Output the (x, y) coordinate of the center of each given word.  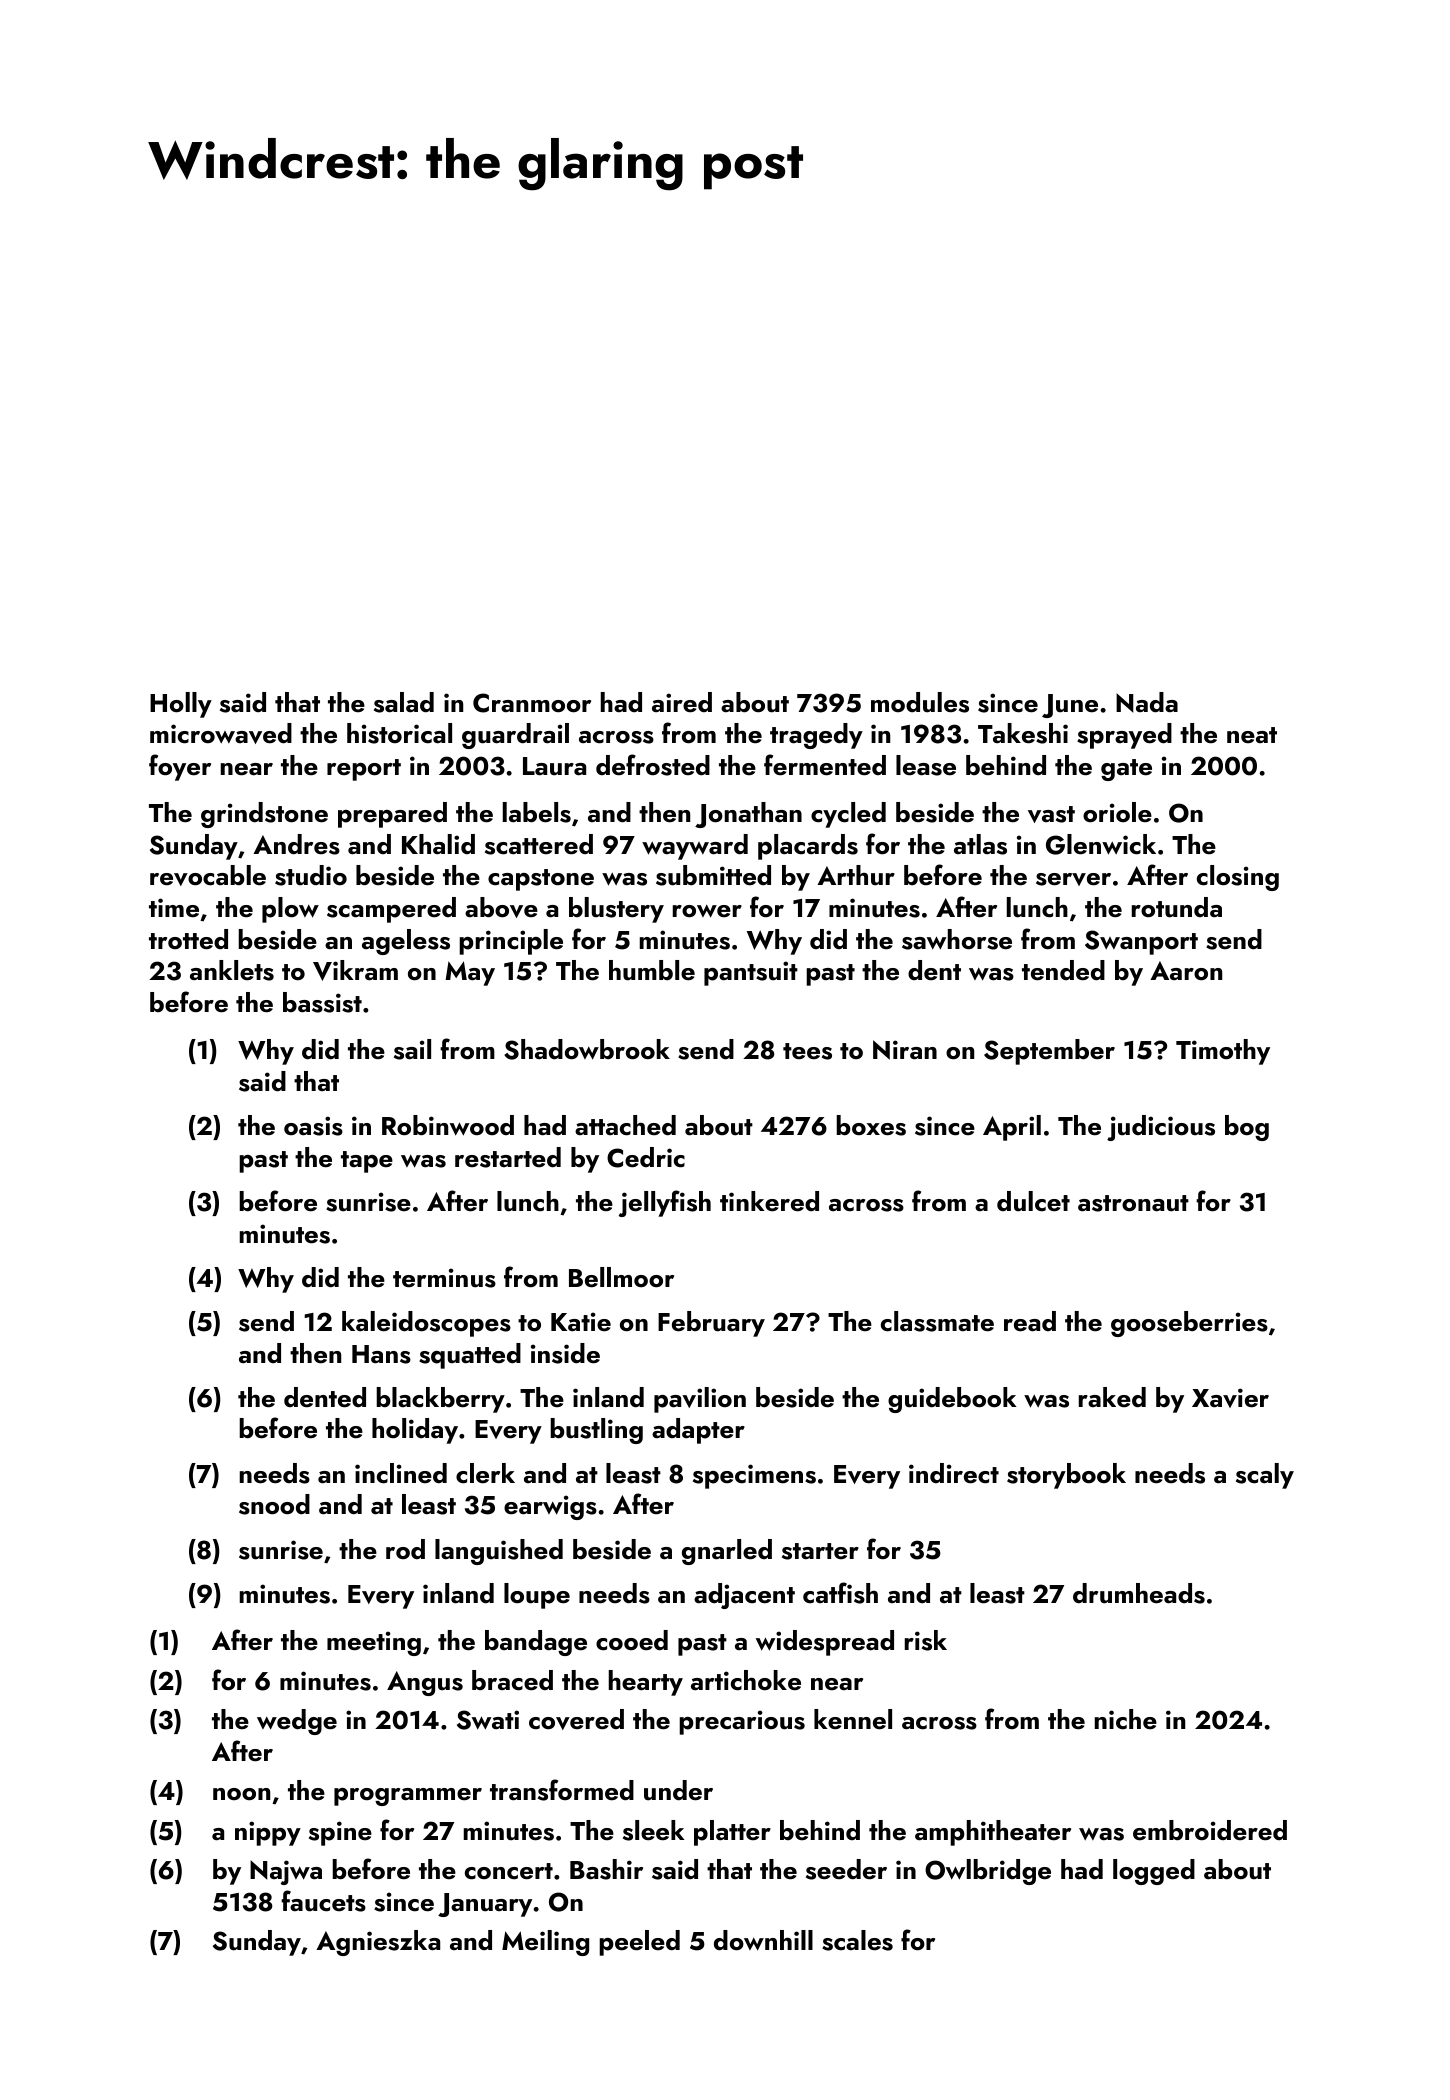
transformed (562, 1790)
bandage (536, 1643)
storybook (1066, 1476)
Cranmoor (532, 703)
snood (274, 1504)
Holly (181, 705)
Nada (1147, 702)
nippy (268, 1833)
